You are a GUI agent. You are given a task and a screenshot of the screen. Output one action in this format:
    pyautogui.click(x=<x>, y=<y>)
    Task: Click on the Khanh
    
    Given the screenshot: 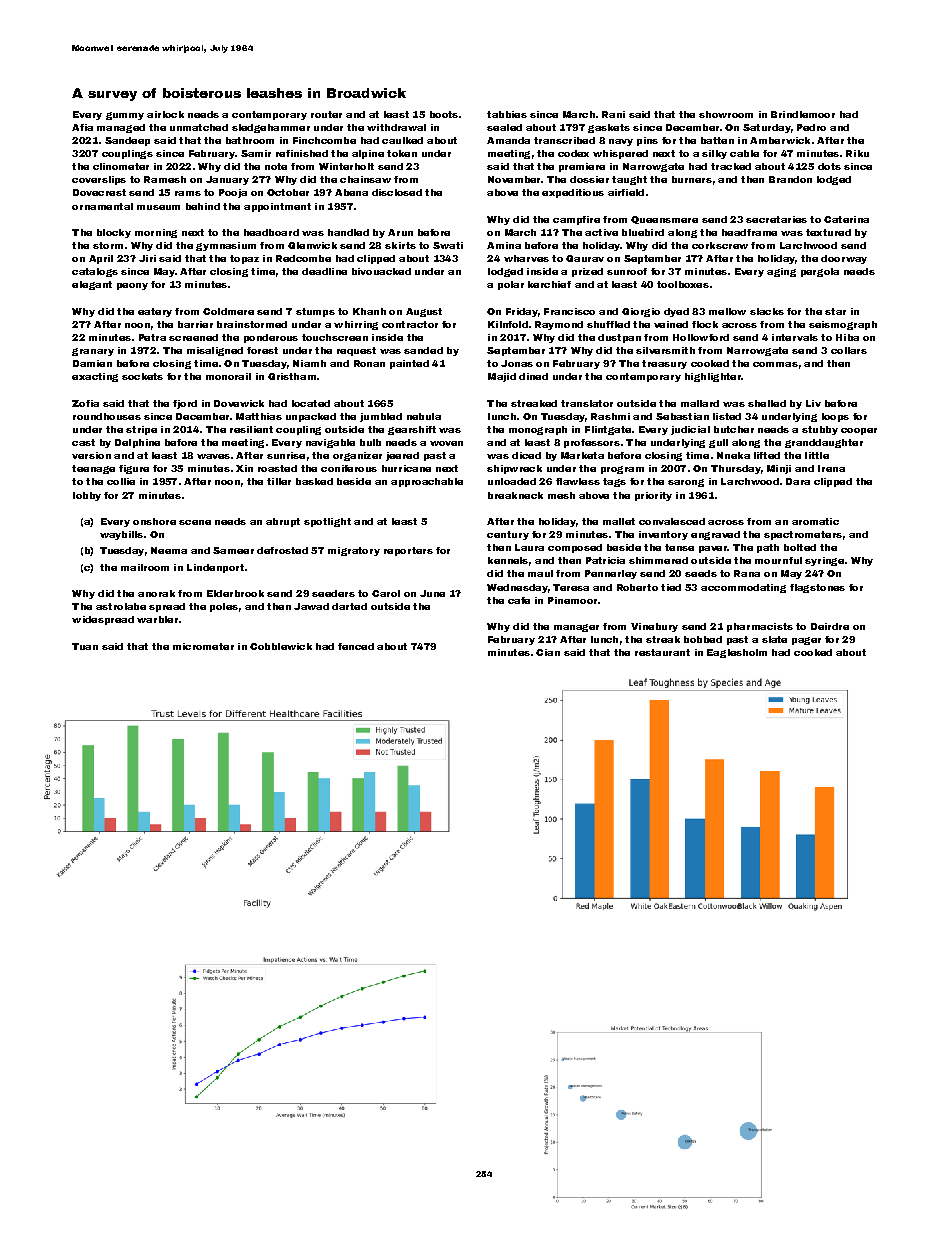 What is the action you would take?
    pyautogui.click(x=369, y=311)
